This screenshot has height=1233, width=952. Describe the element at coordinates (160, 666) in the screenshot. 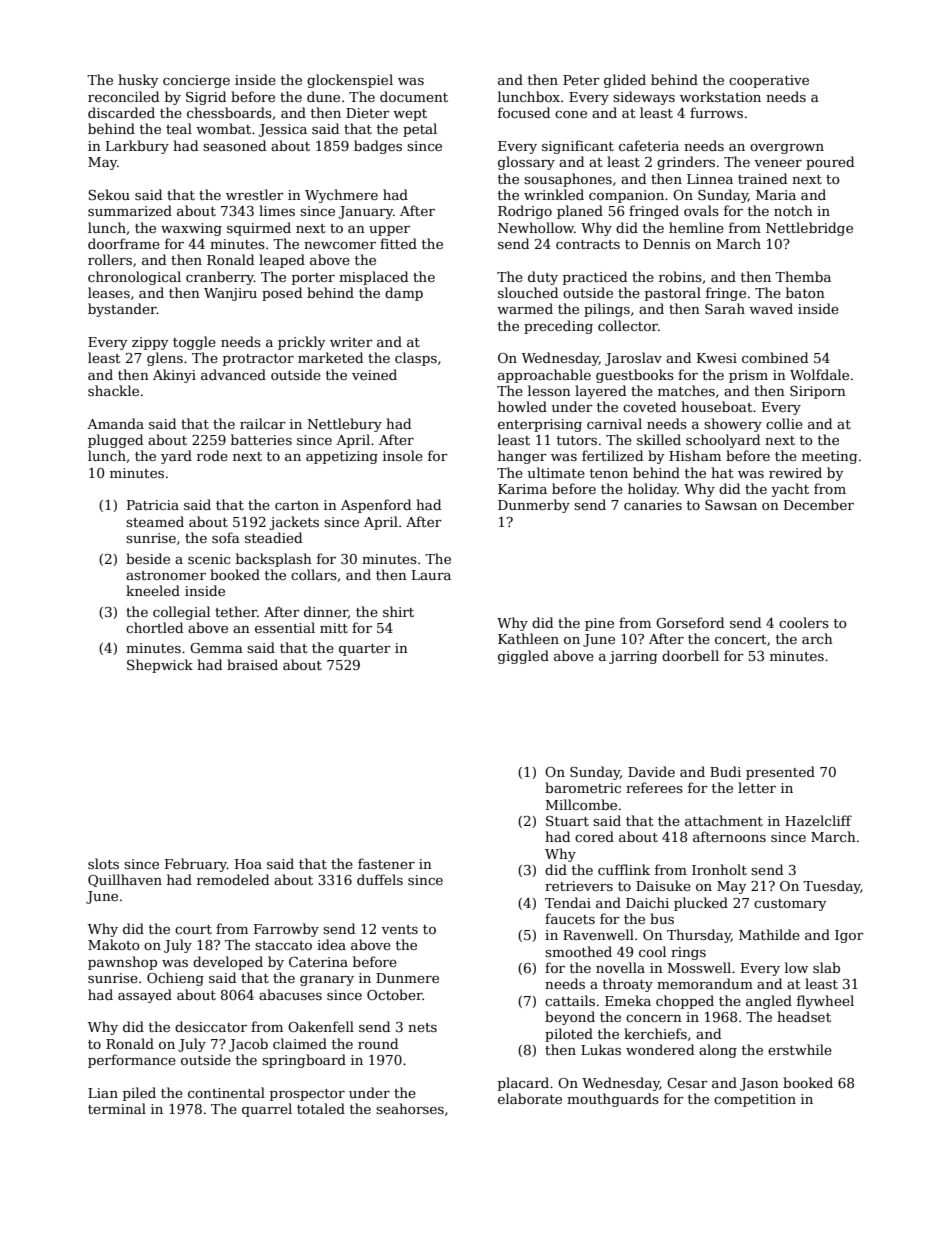

I see `Shepwick` at that location.
